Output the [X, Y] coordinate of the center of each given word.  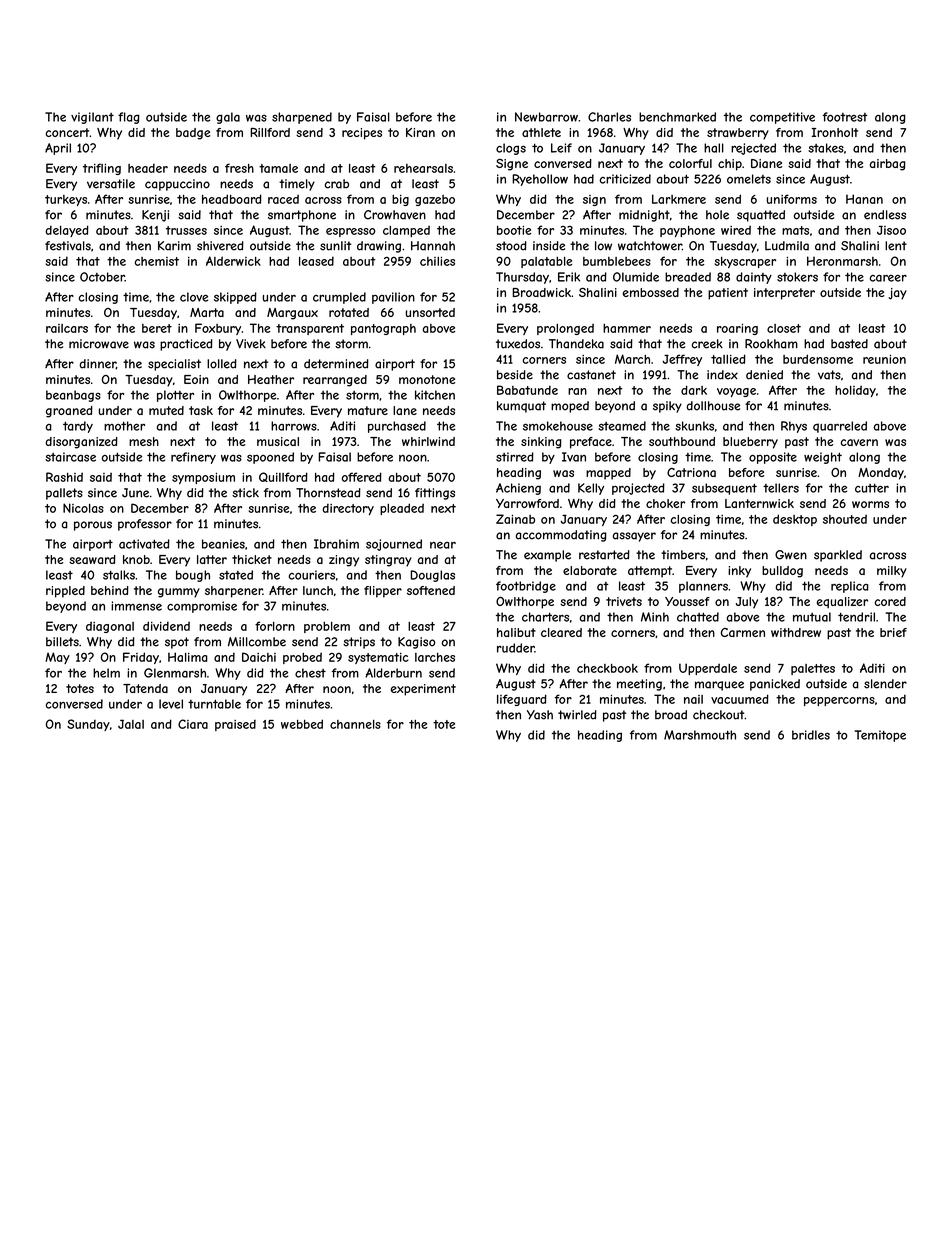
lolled [222, 364]
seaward [92, 559]
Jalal [131, 724]
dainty [754, 278]
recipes [362, 134]
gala [228, 118]
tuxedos [518, 344]
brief [893, 632]
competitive [782, 118]
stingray [388, 561]
